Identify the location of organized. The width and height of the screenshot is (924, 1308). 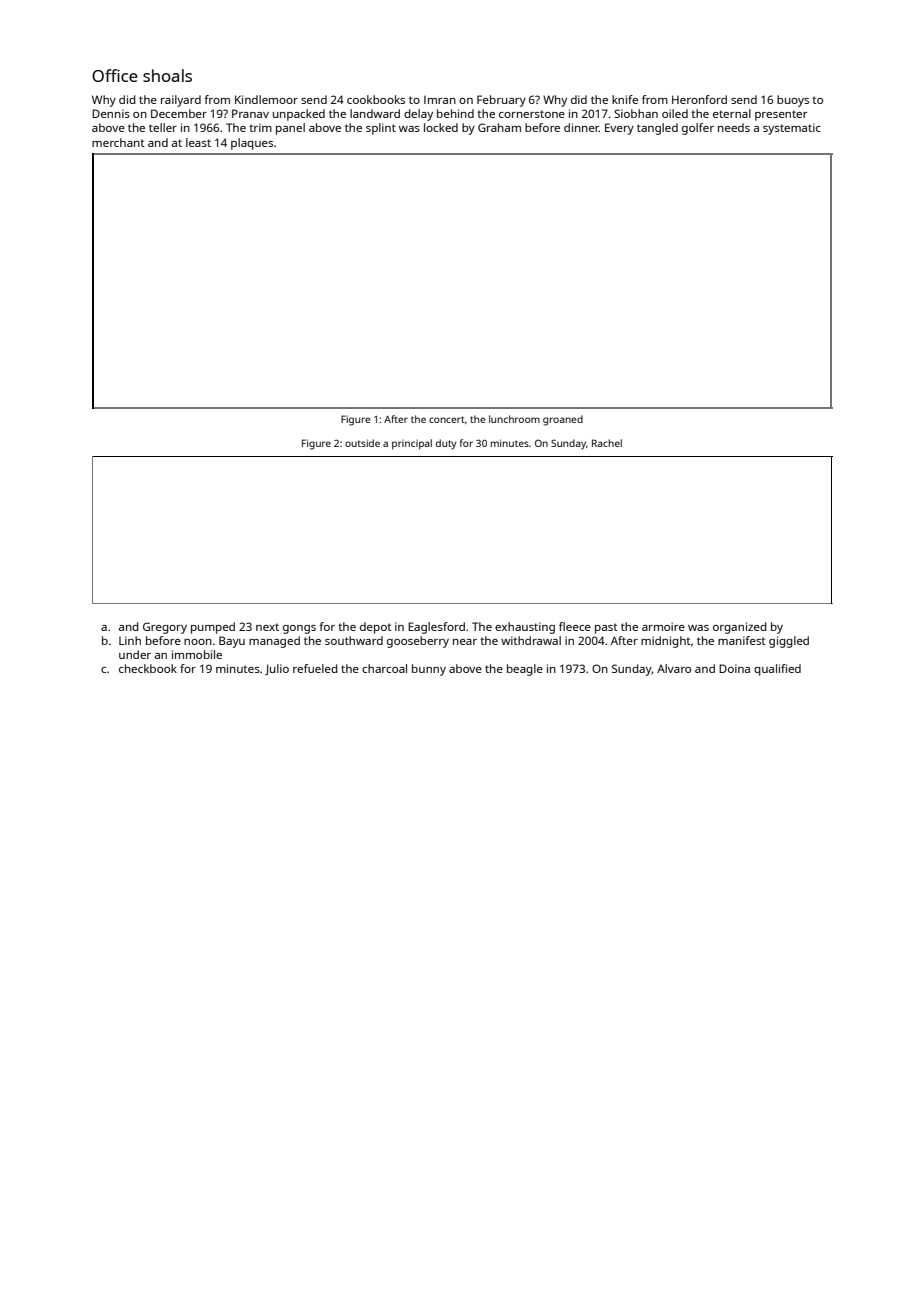
(740, 628).
